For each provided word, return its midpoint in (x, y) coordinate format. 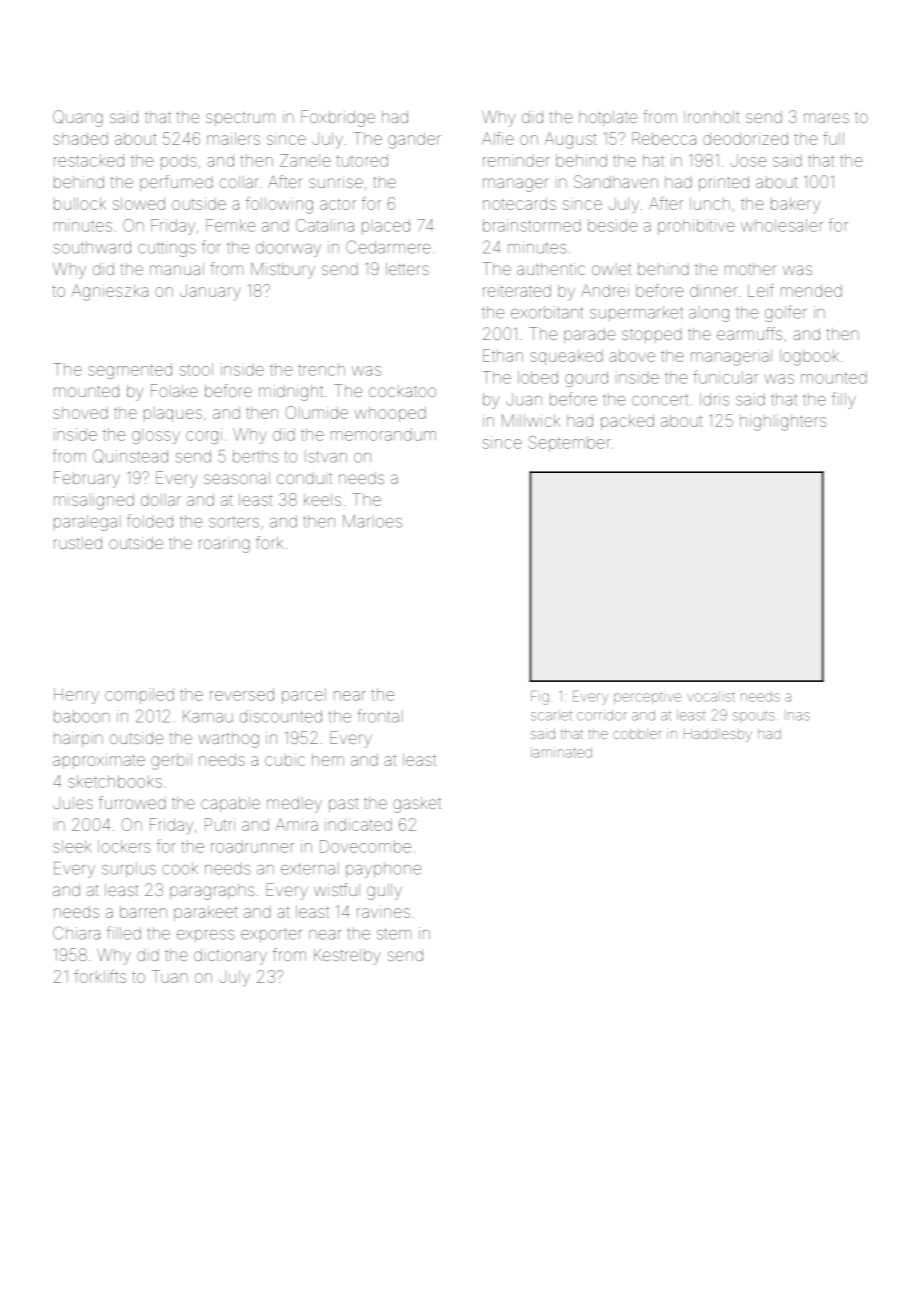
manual (177, 269)
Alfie (498, 138)
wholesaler (782, 225)
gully (384, 892)
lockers (124, 846)
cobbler (637, 734)
